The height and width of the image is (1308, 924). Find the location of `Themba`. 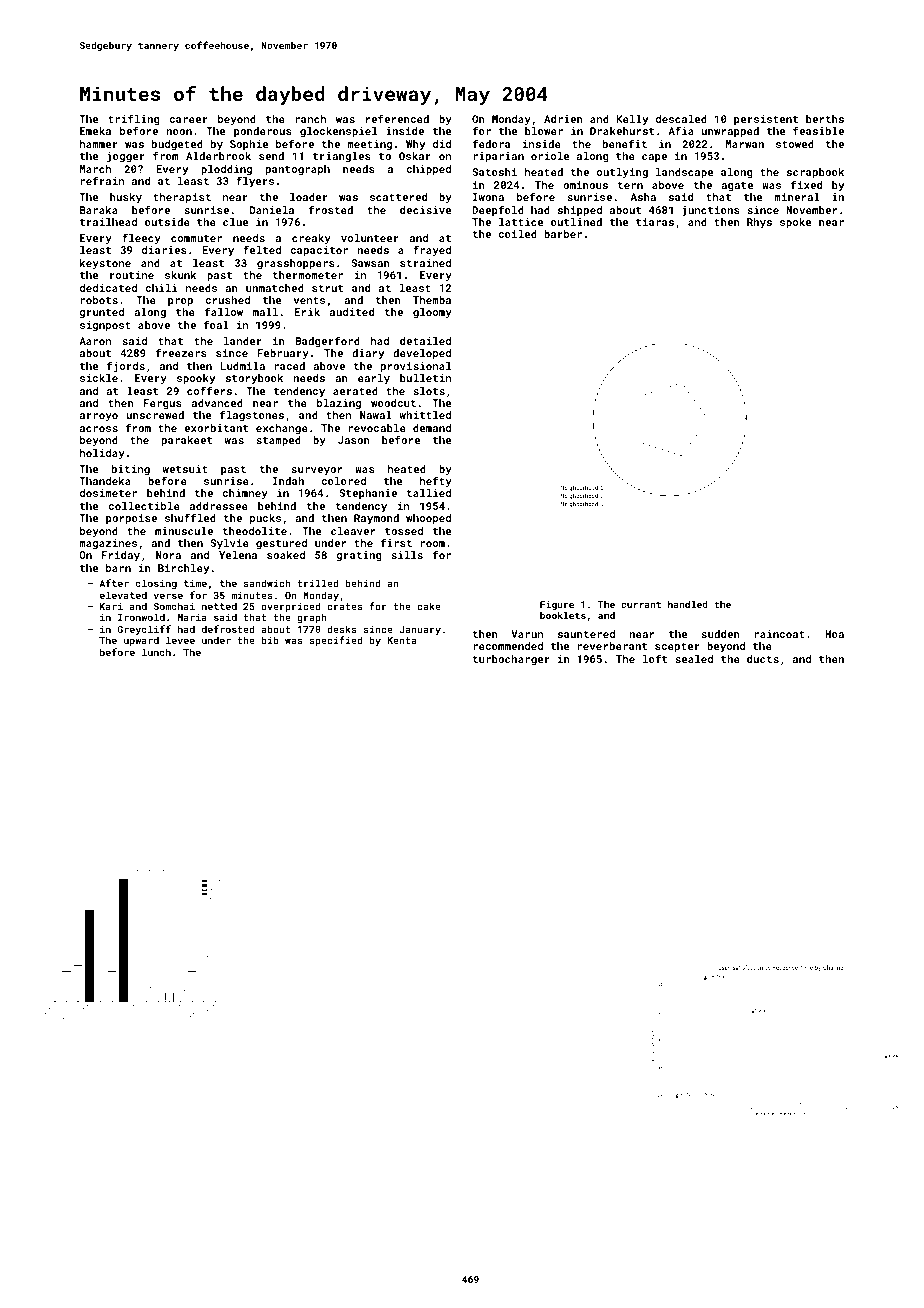

Themba is located at coordinates (432, 300).
